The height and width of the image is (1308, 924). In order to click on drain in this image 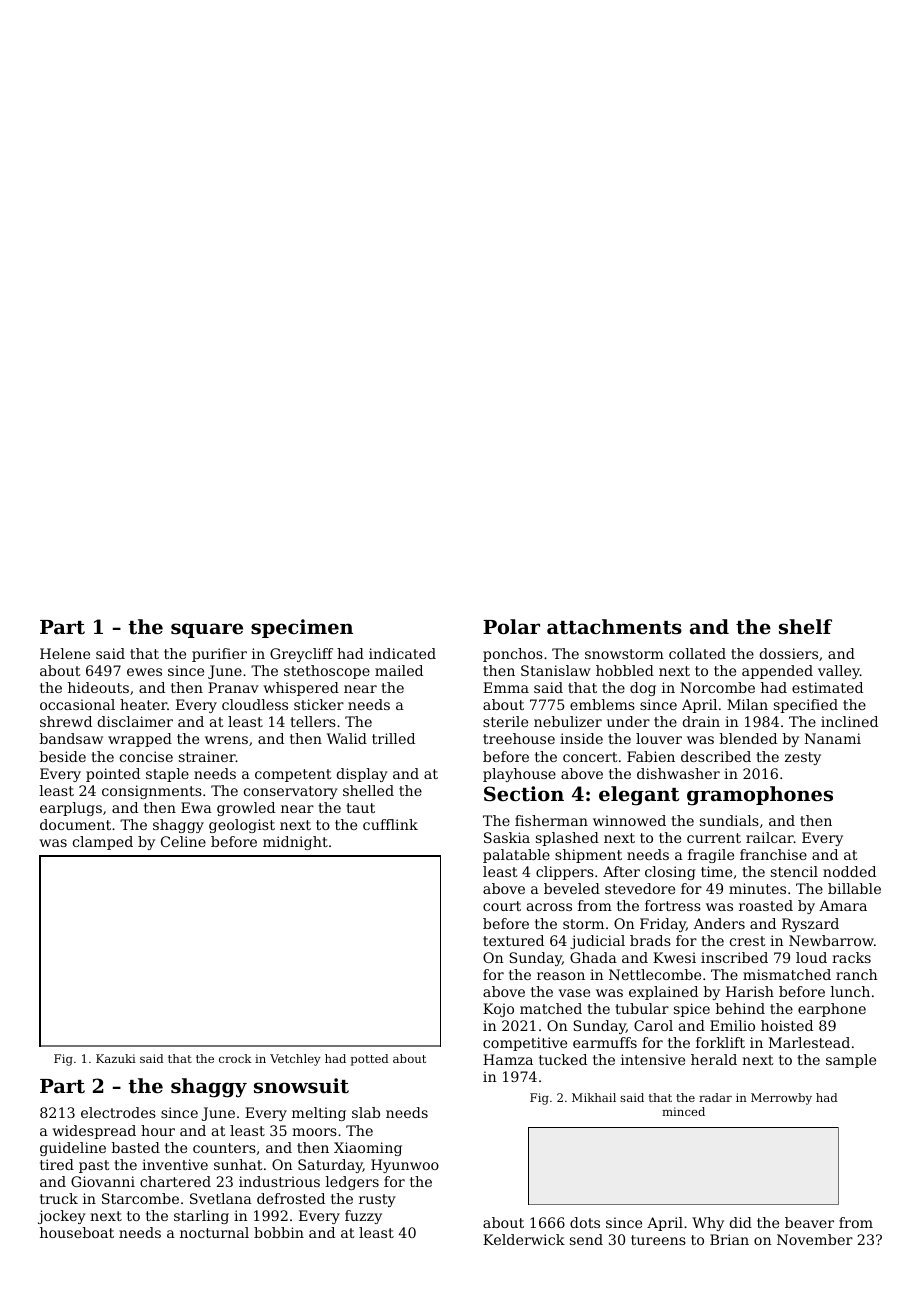, I will do `click(701, 721)`.
